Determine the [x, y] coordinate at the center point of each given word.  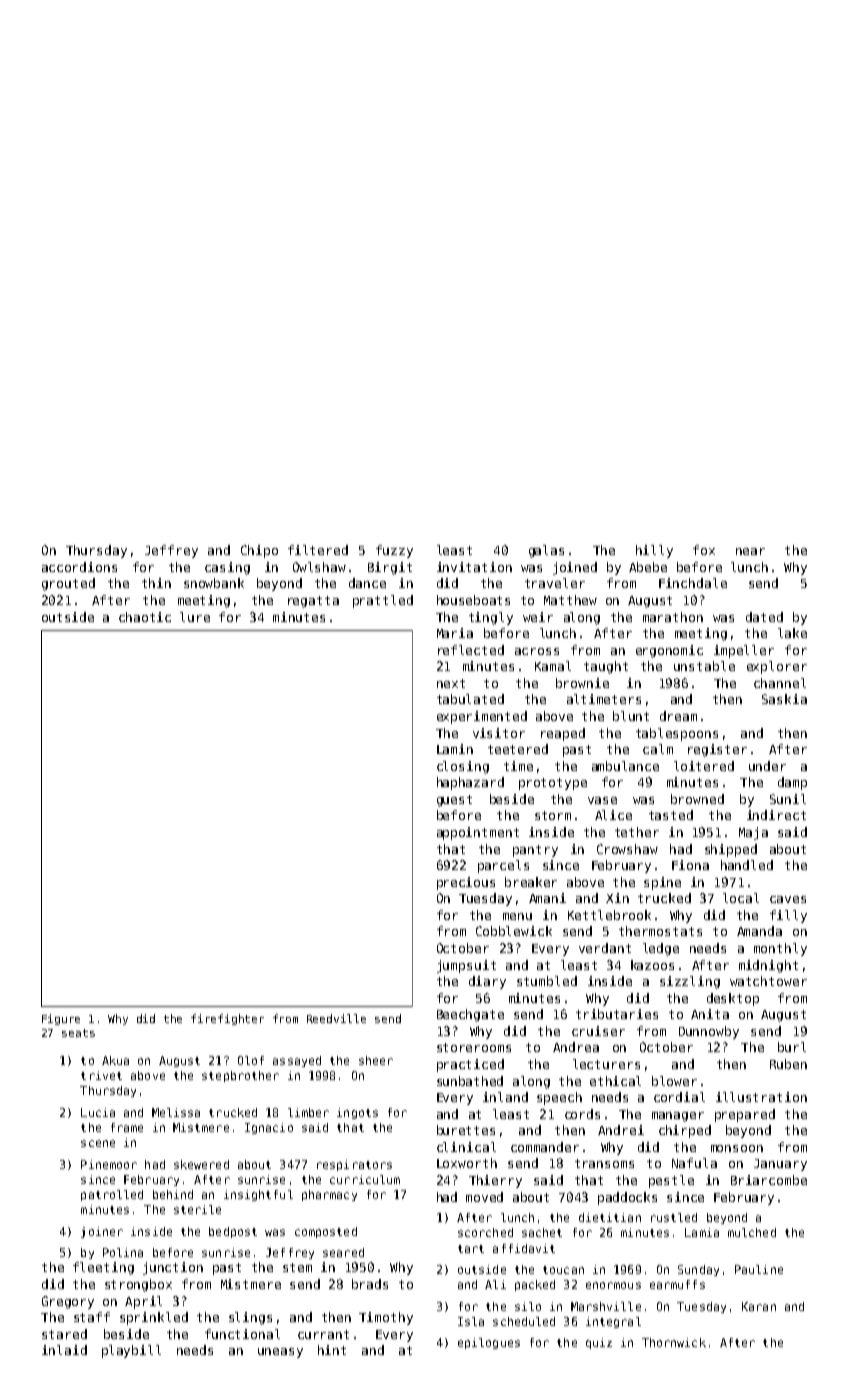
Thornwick [674, 1342]
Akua [115, 1060]
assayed [297, 1061]
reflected [471, 650]
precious [466, 883]
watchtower [768, 981]
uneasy [280, 1353]
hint [332, 1350]
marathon [673, 617]
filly [788, 916]
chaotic [145, 617]
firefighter [227, 1019]
